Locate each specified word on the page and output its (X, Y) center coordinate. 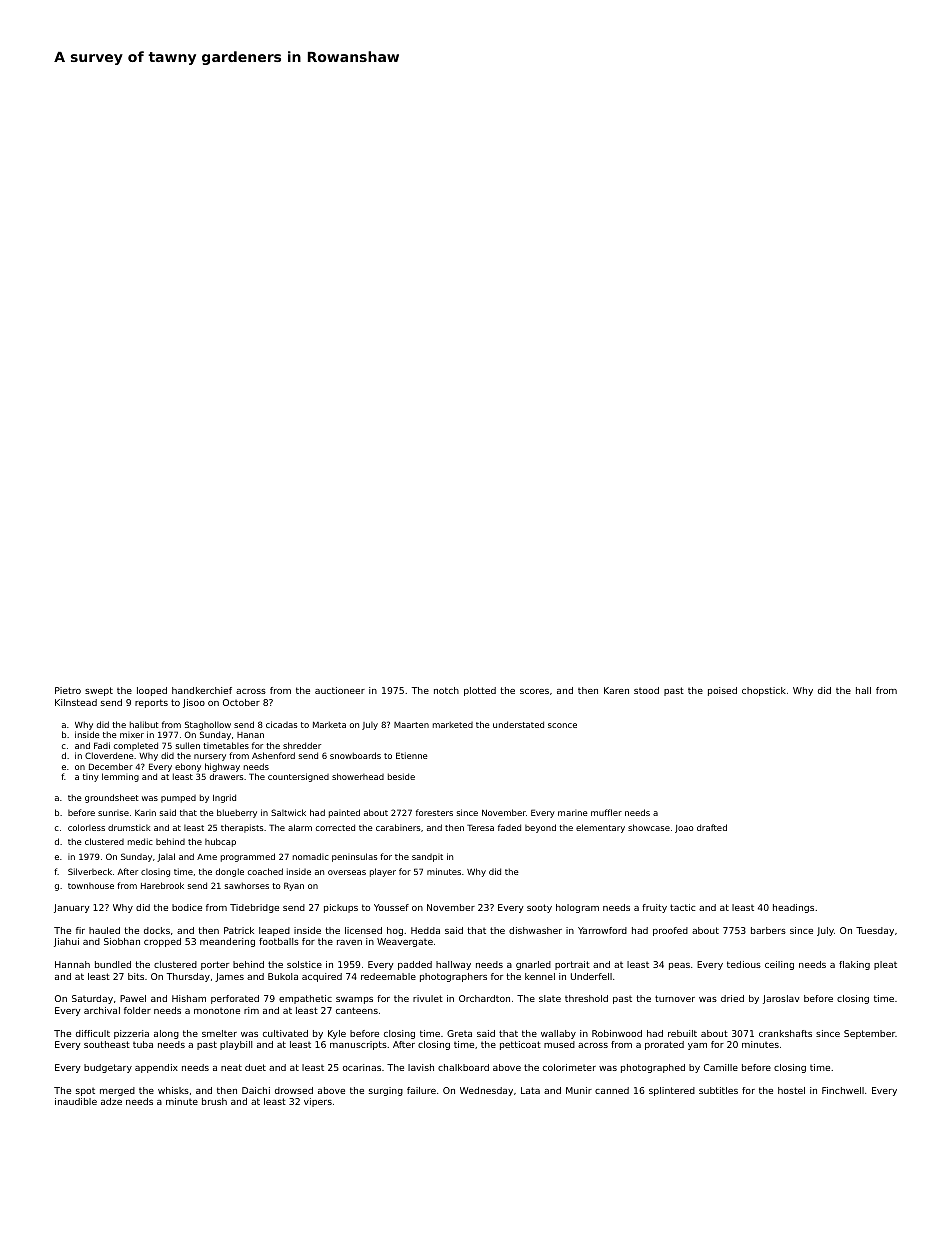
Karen (616, 690)
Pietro (68, 690)
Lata (530, 1090)
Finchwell (843, 1090)
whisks (173, 1090)
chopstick (764, 691)
